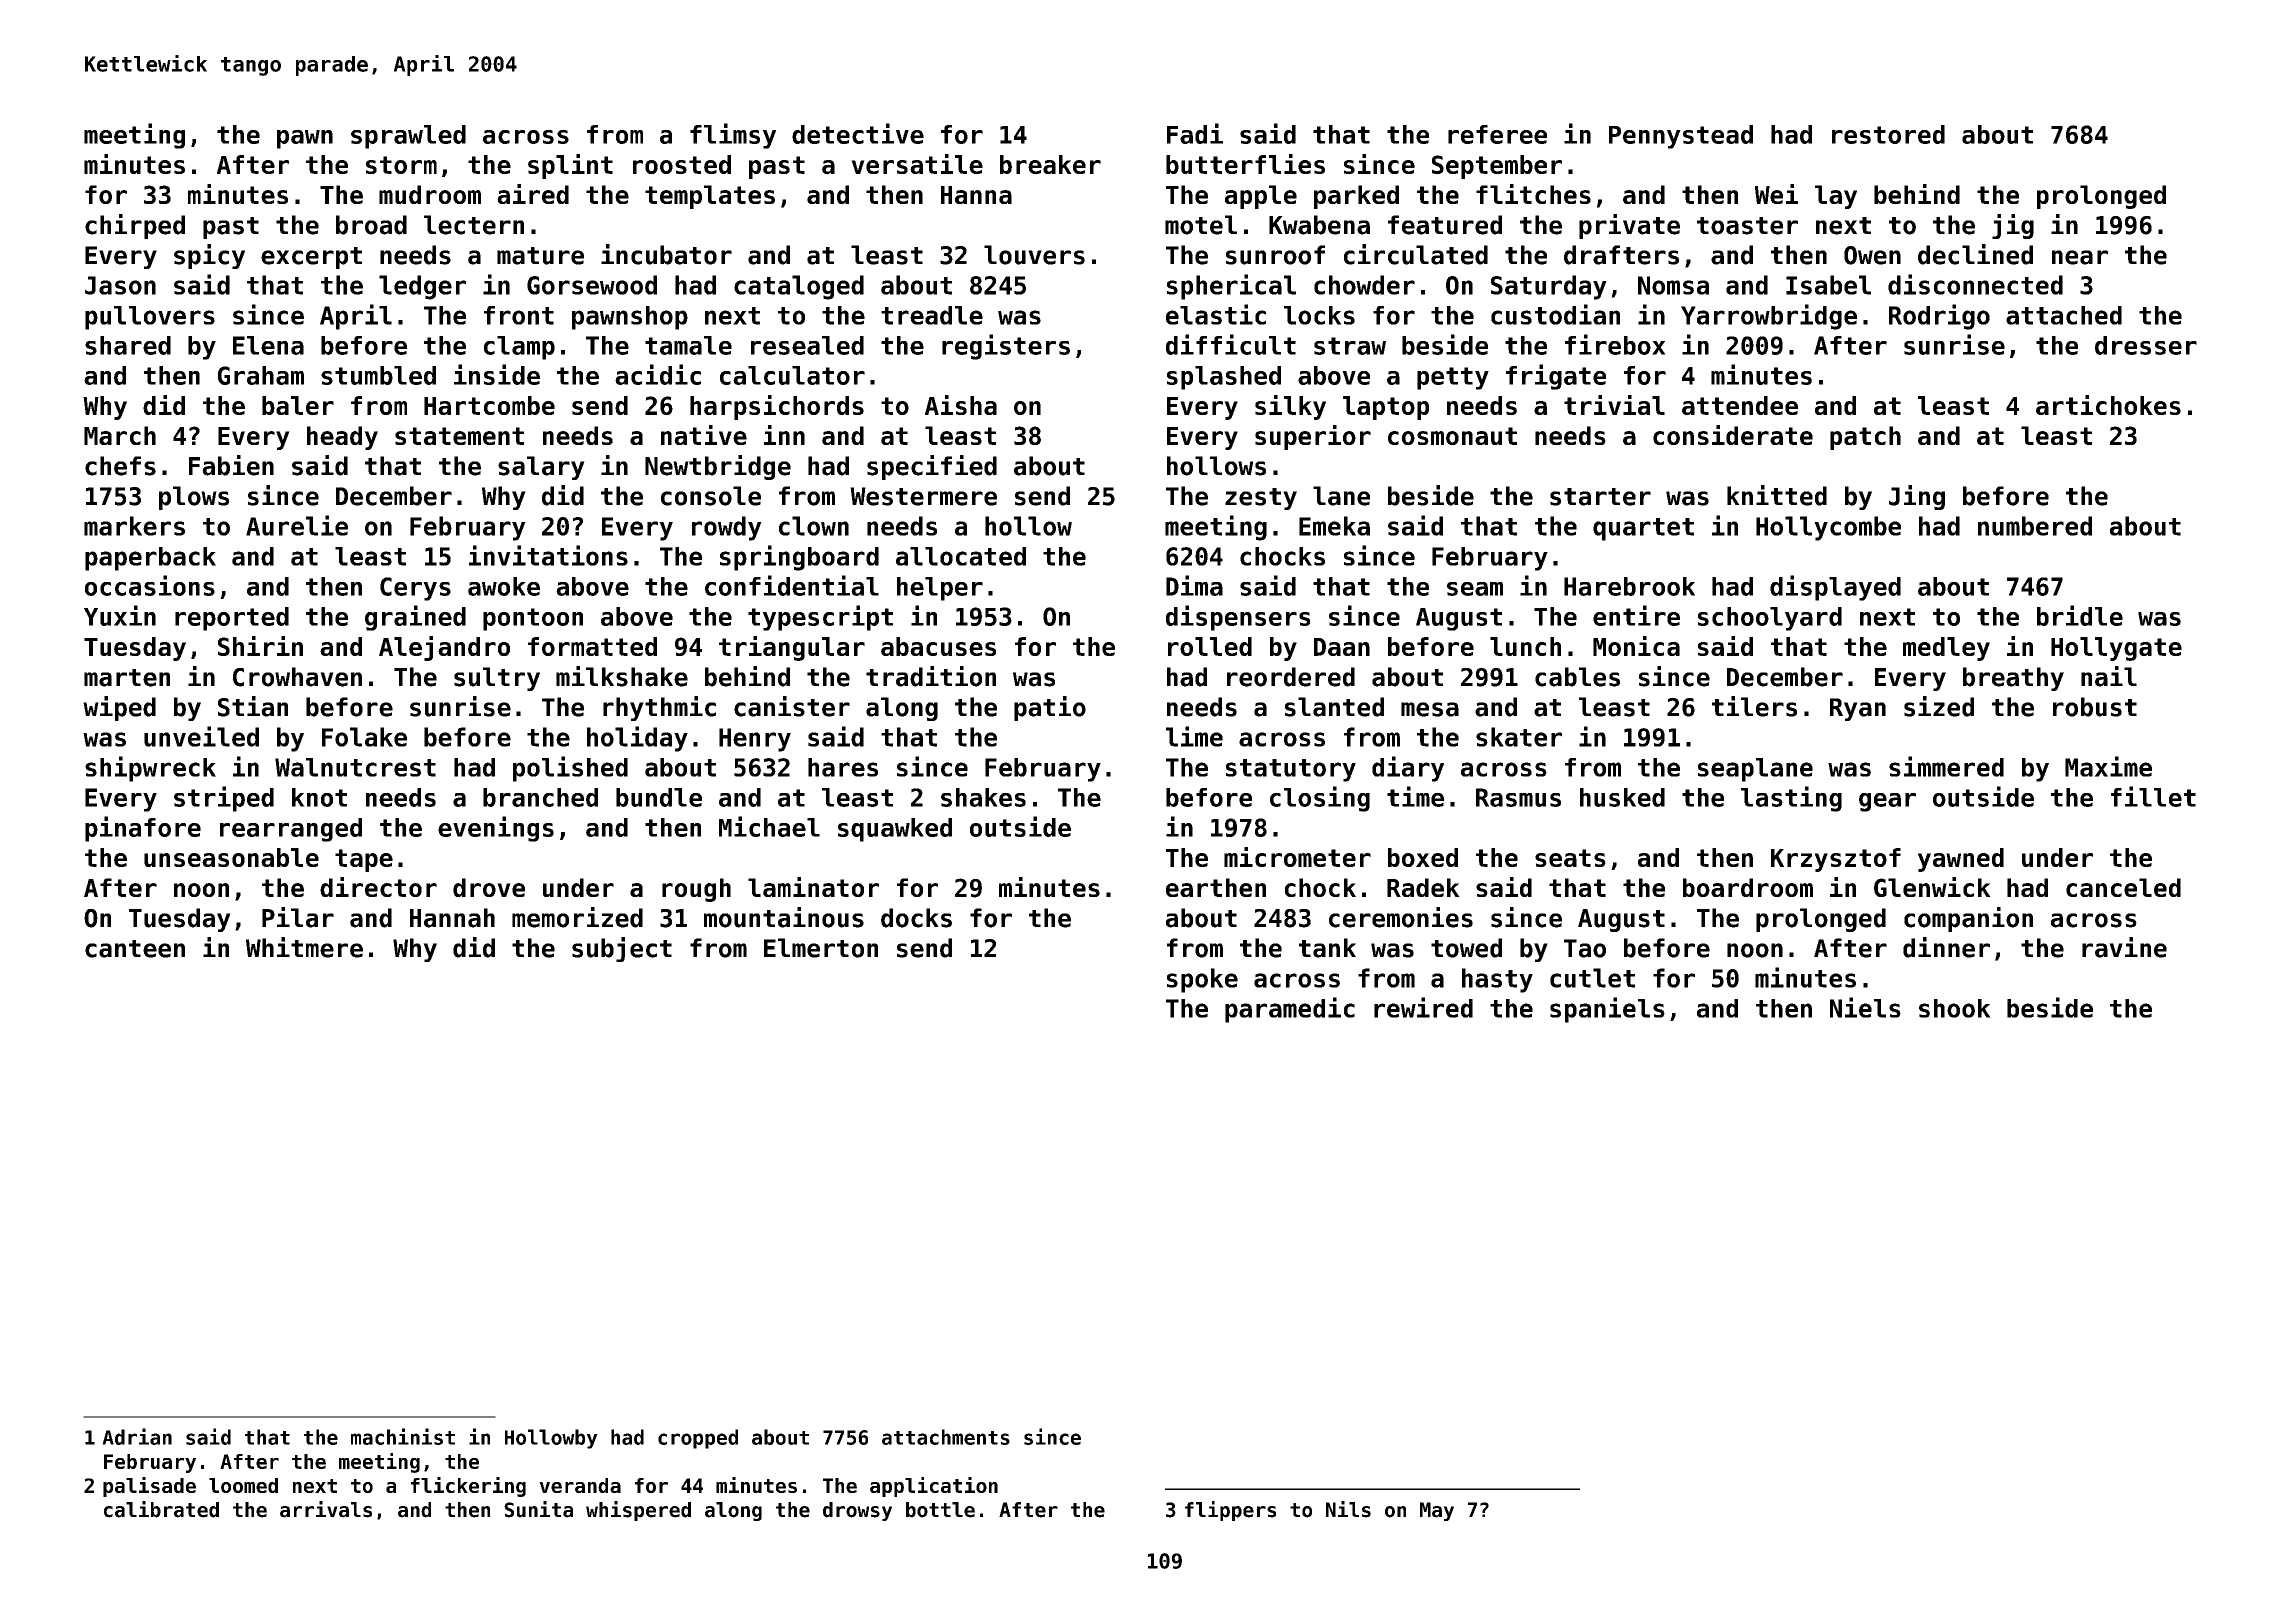 This screenshot has height=1620, width=2292. I want to click on Yuxin, so click(120, 615).
